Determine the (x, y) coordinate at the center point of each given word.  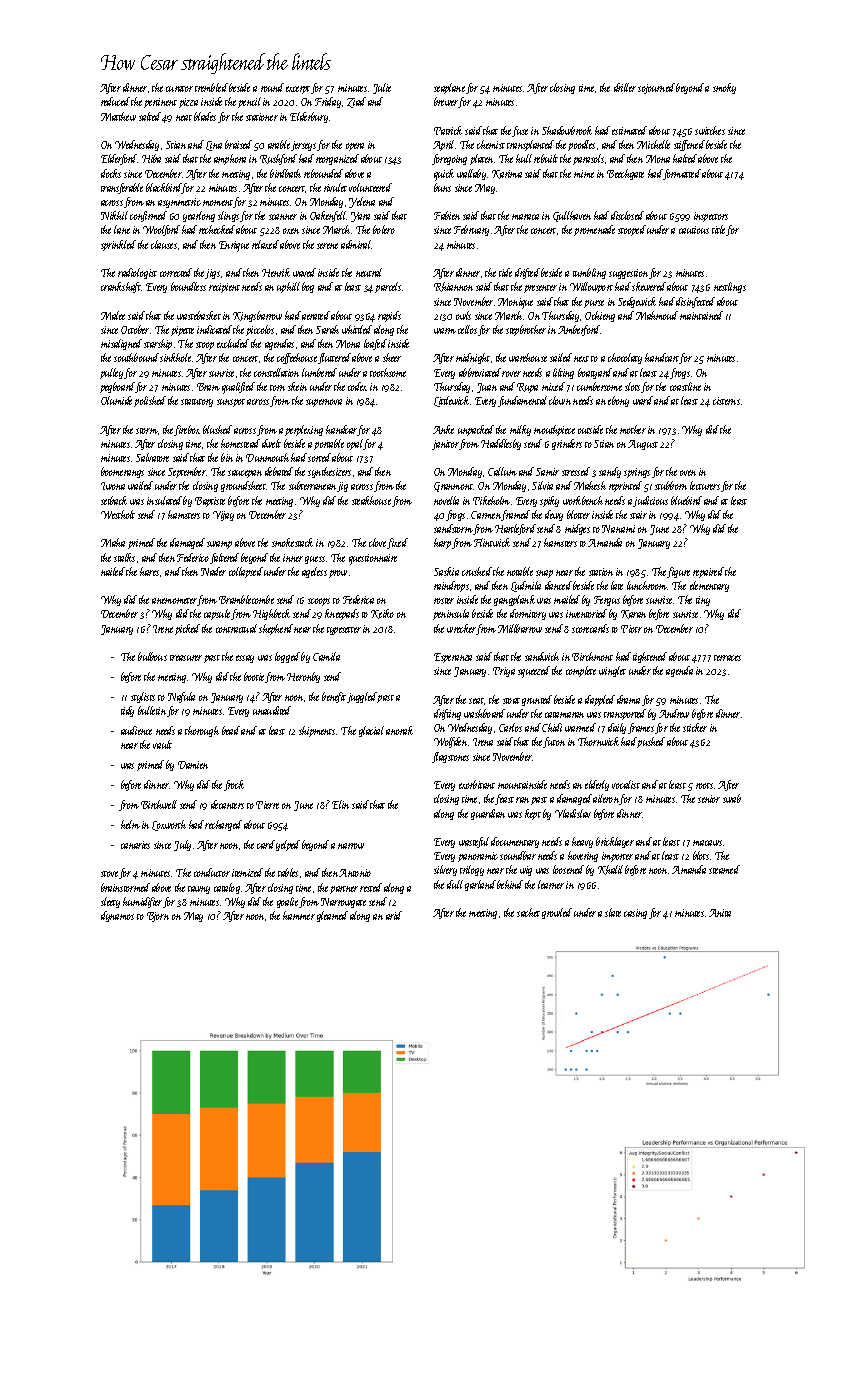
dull (455, 884)
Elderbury (309, 117)
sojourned (656, 88)
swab (732, 798)
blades (205, 116)
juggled (362, 697)
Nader (213, 571)
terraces (727, 658)
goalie (287, 902)
